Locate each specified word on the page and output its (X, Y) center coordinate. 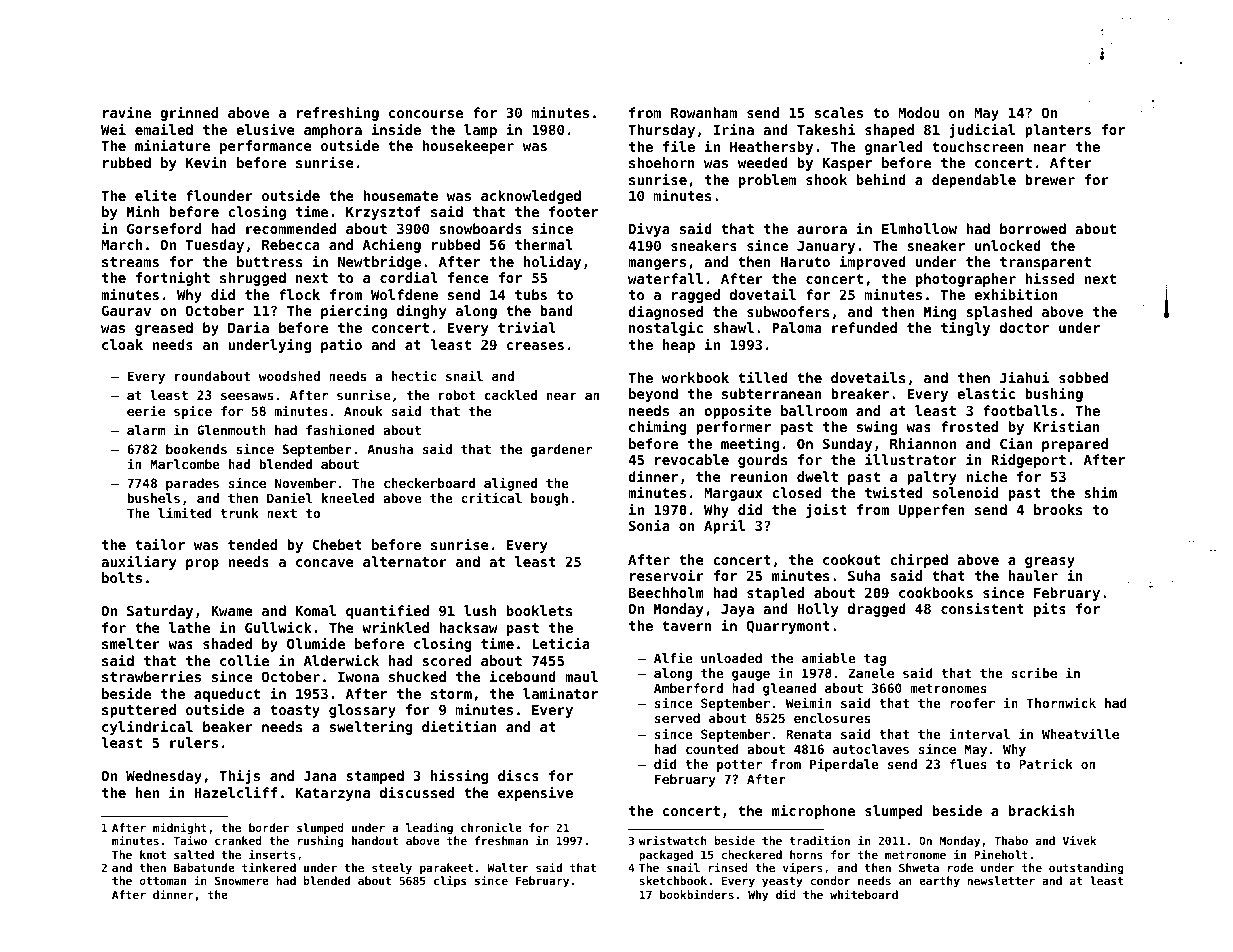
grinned (189, 113)
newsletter (1001, 880)
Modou (918, 112)
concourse (426, 114)
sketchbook (673, 880)
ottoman (163, 881)
